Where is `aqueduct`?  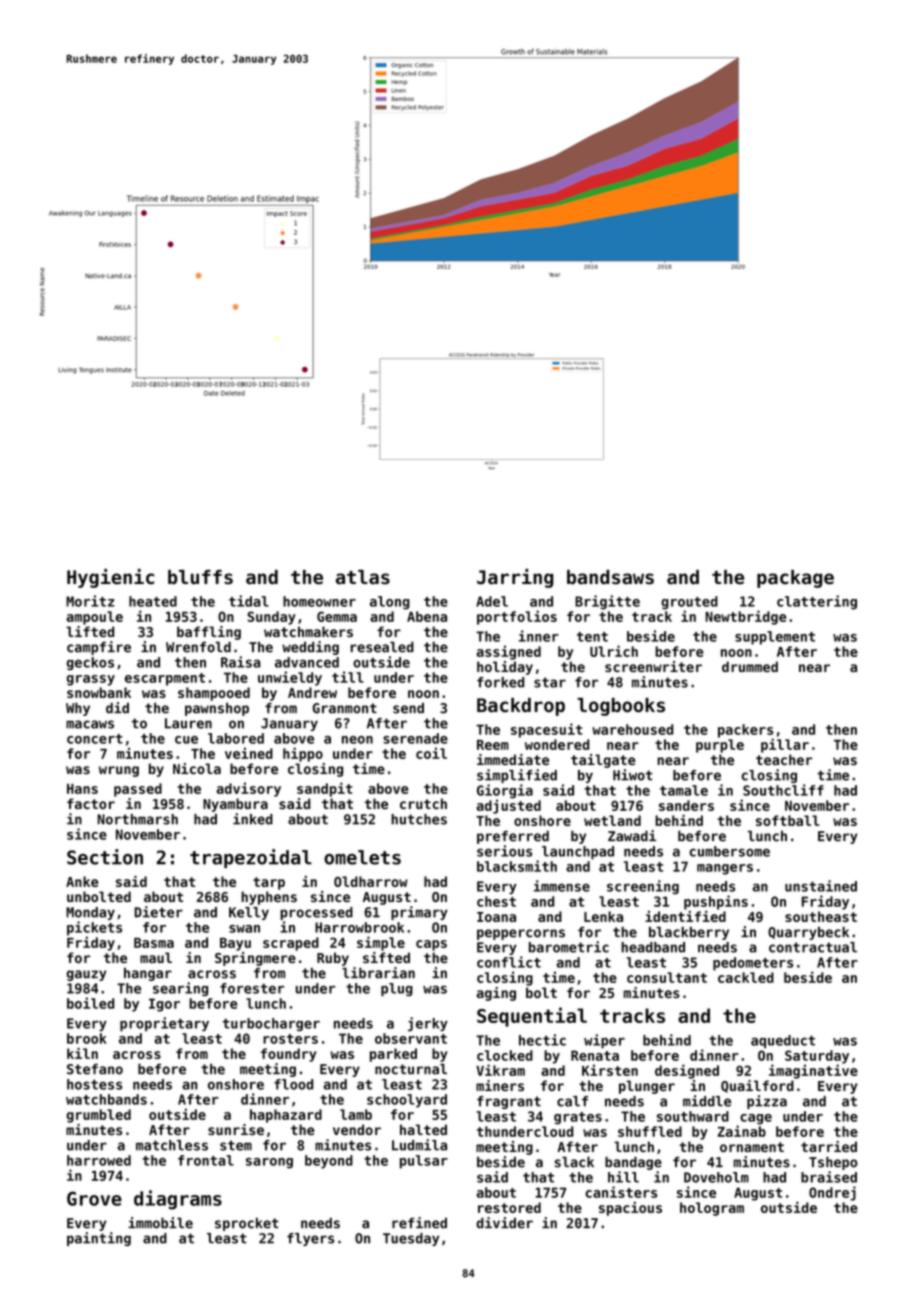 aqueduct is located at coordinates (783, 1041).
